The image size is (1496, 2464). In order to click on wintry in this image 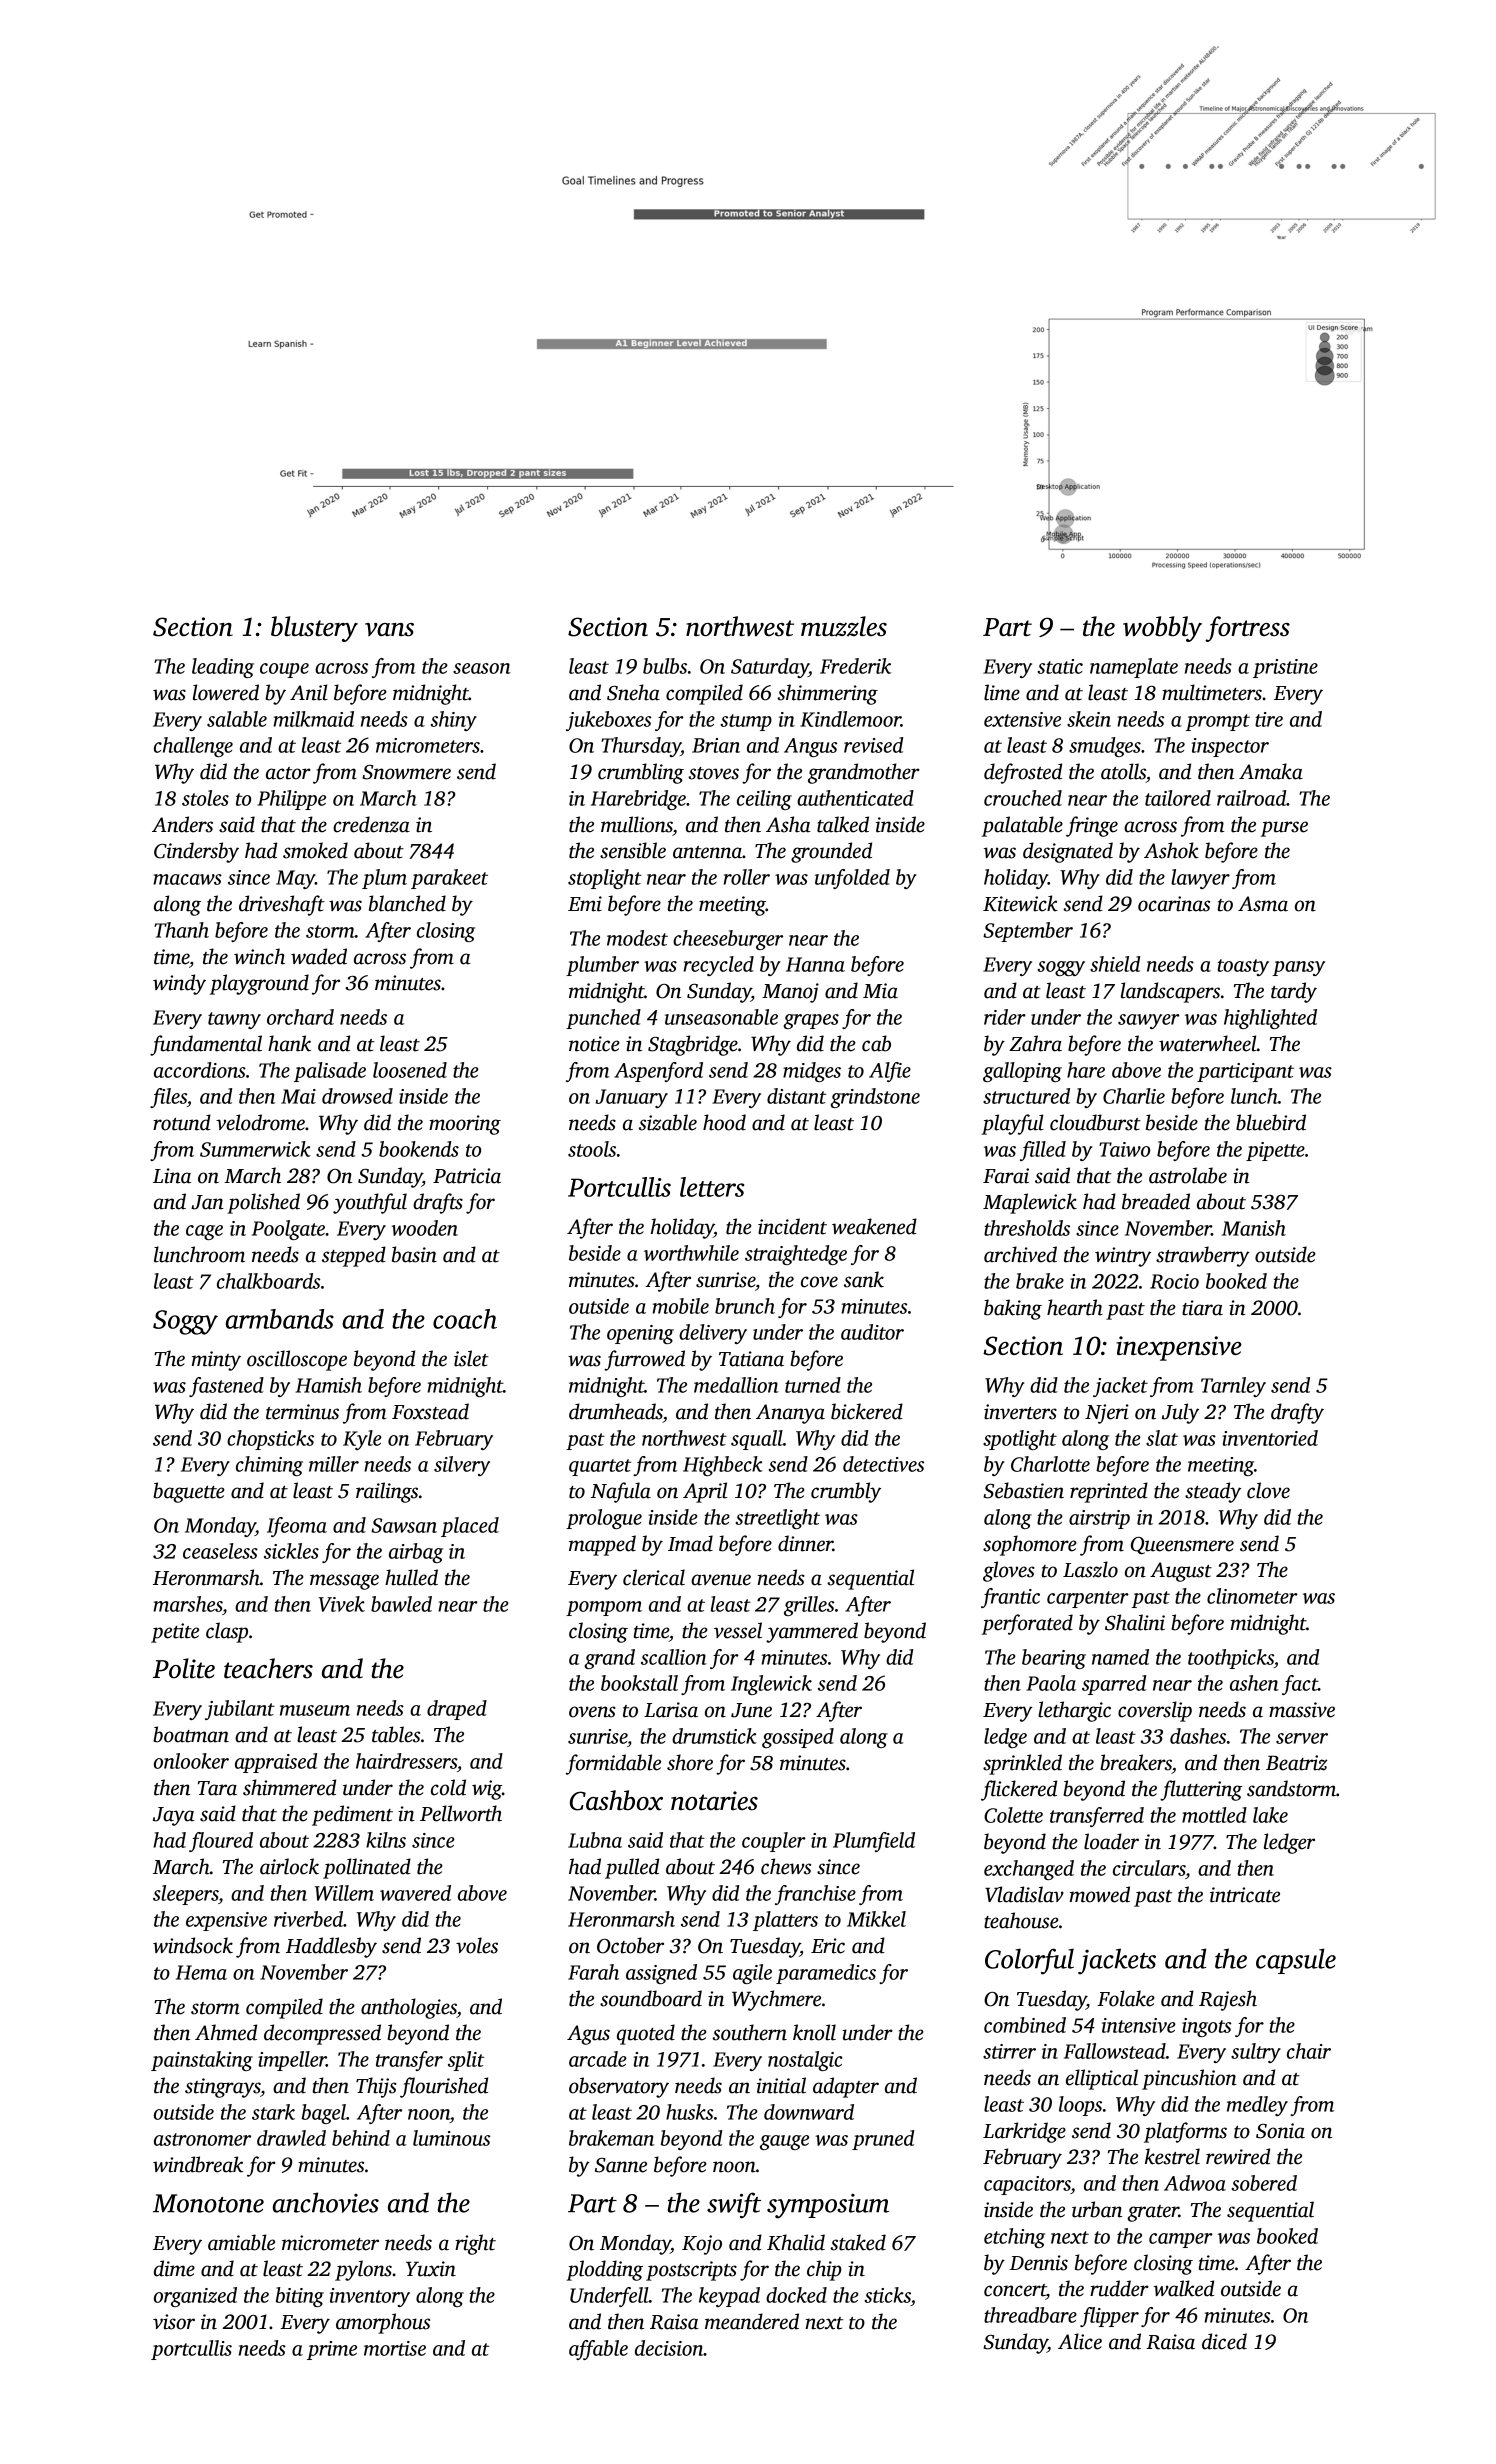, I will do `click(1123, 1257)`.
